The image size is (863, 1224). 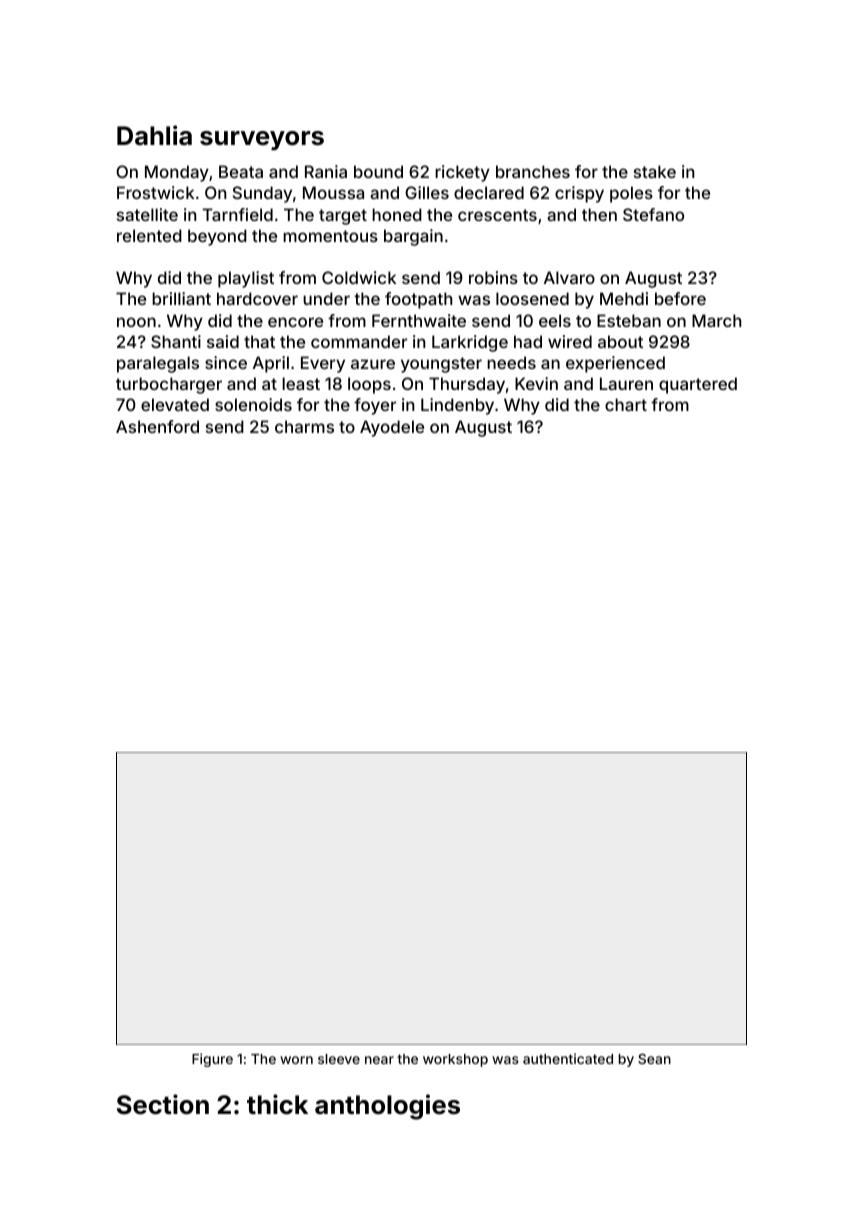 What do you see at coordinates (493, 277) in the page?
I see `robins` at bounding box center [493, 277].
